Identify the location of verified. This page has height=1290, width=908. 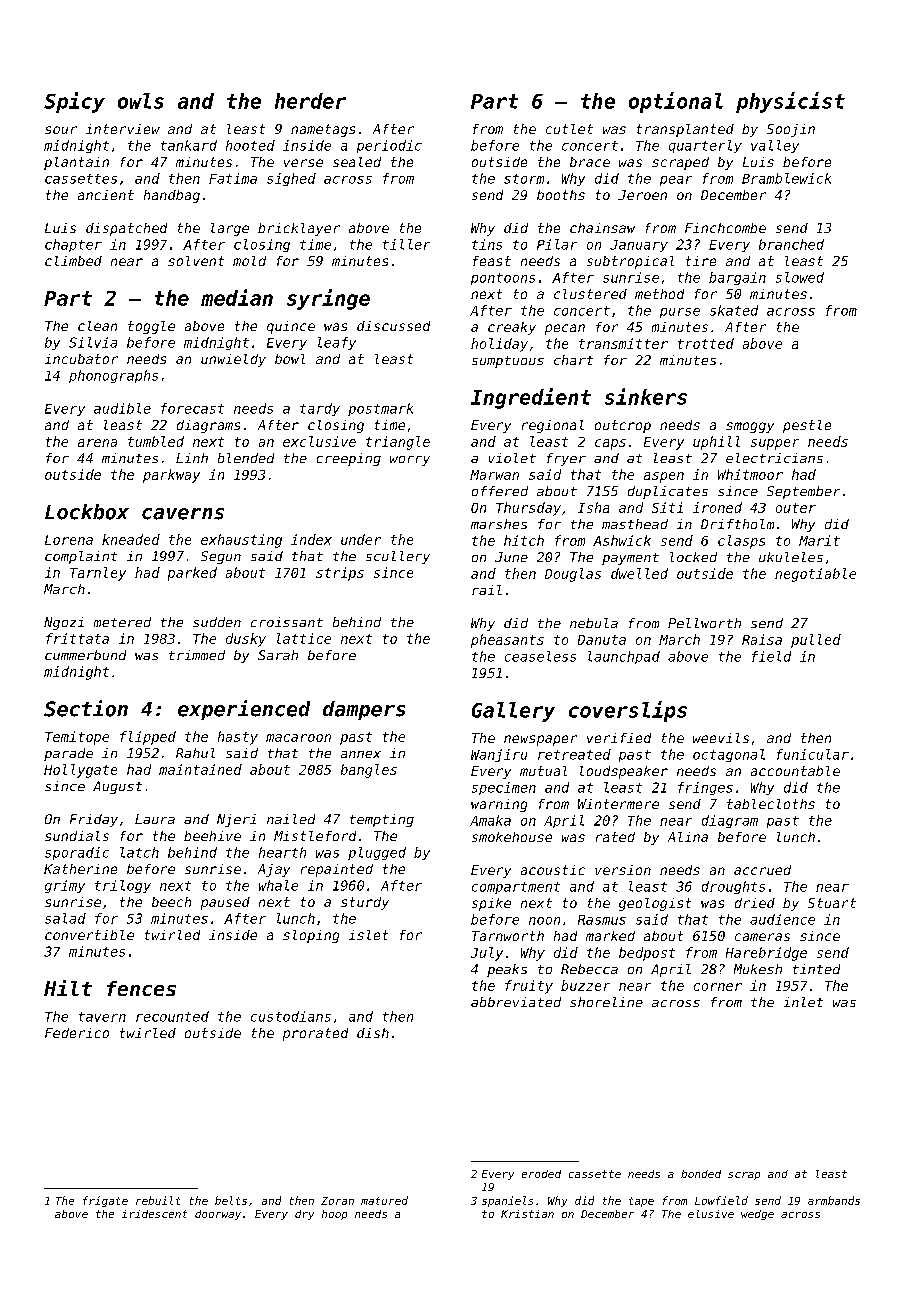
(619, 738).
